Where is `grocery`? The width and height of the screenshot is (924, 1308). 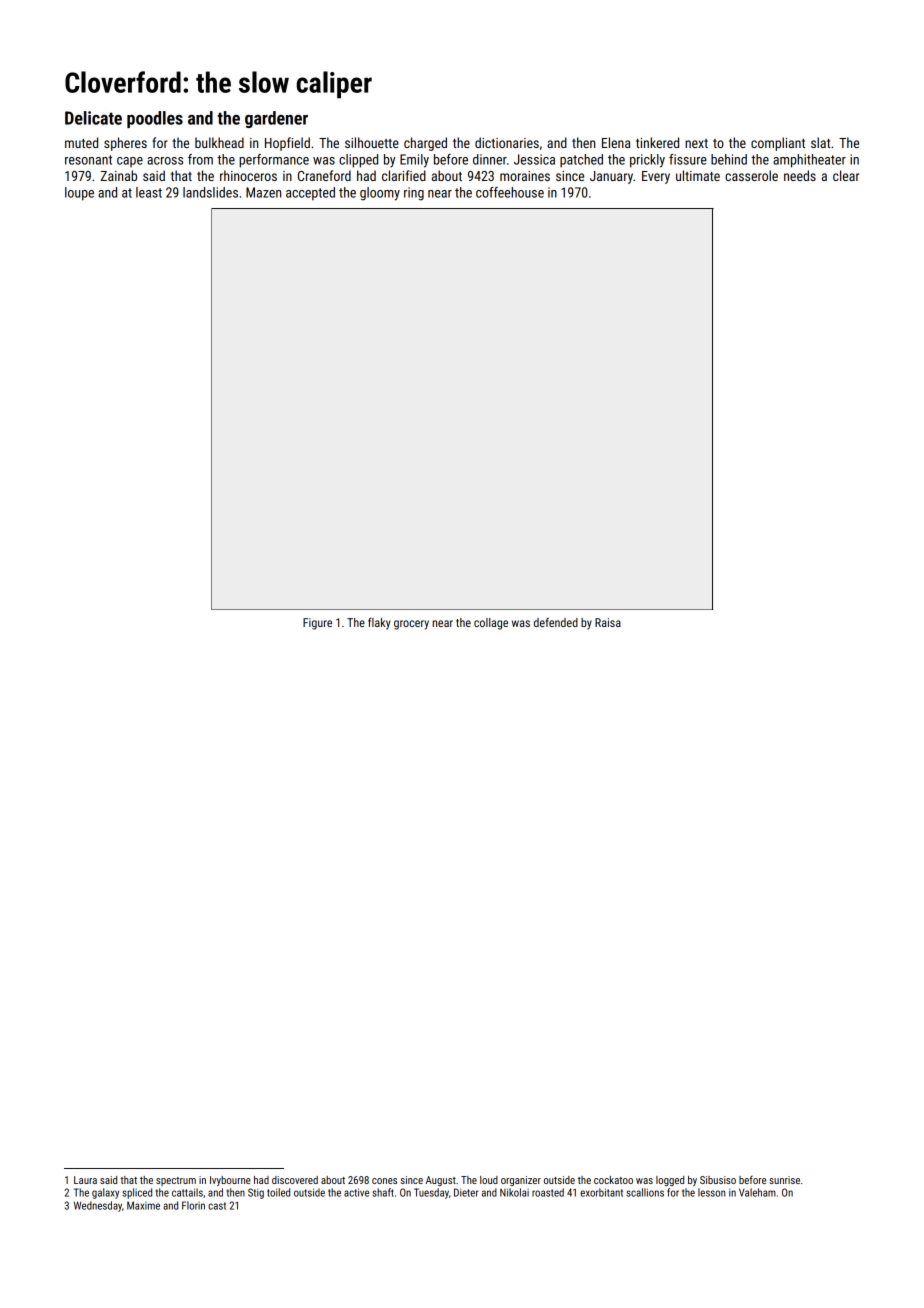
grocery is located at coordinates (411, 625).
